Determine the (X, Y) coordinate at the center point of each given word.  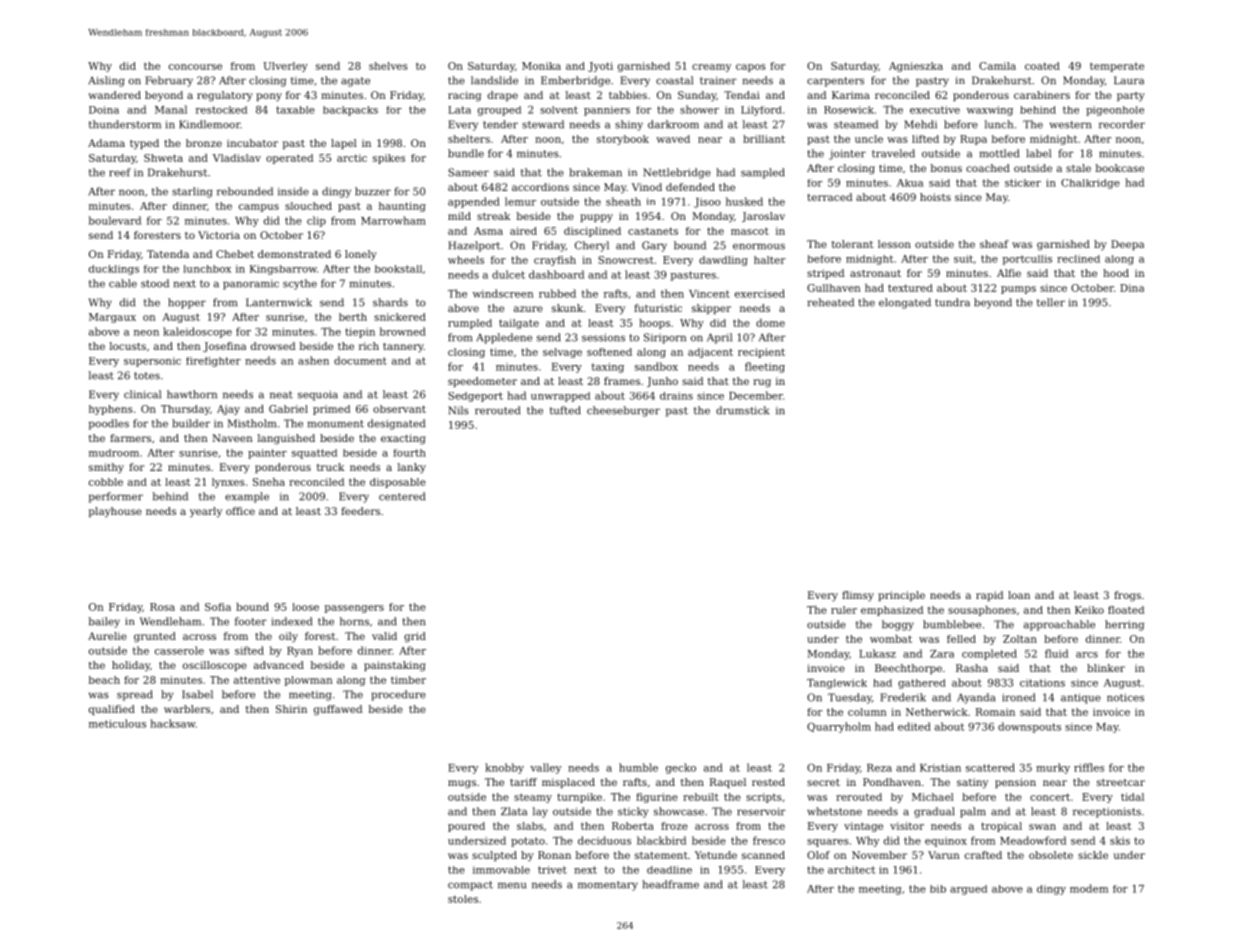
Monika (541, 66)
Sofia (218, 607)
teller (1051, 302)
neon (146, 333)
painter (267, 454)
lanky (412, 468)
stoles (463, 899)
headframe (670, 884)
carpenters (835, 82)
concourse (195, 67)
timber (408, 680)
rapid (989, 596)
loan (1019, 595)
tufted (565, 410)
